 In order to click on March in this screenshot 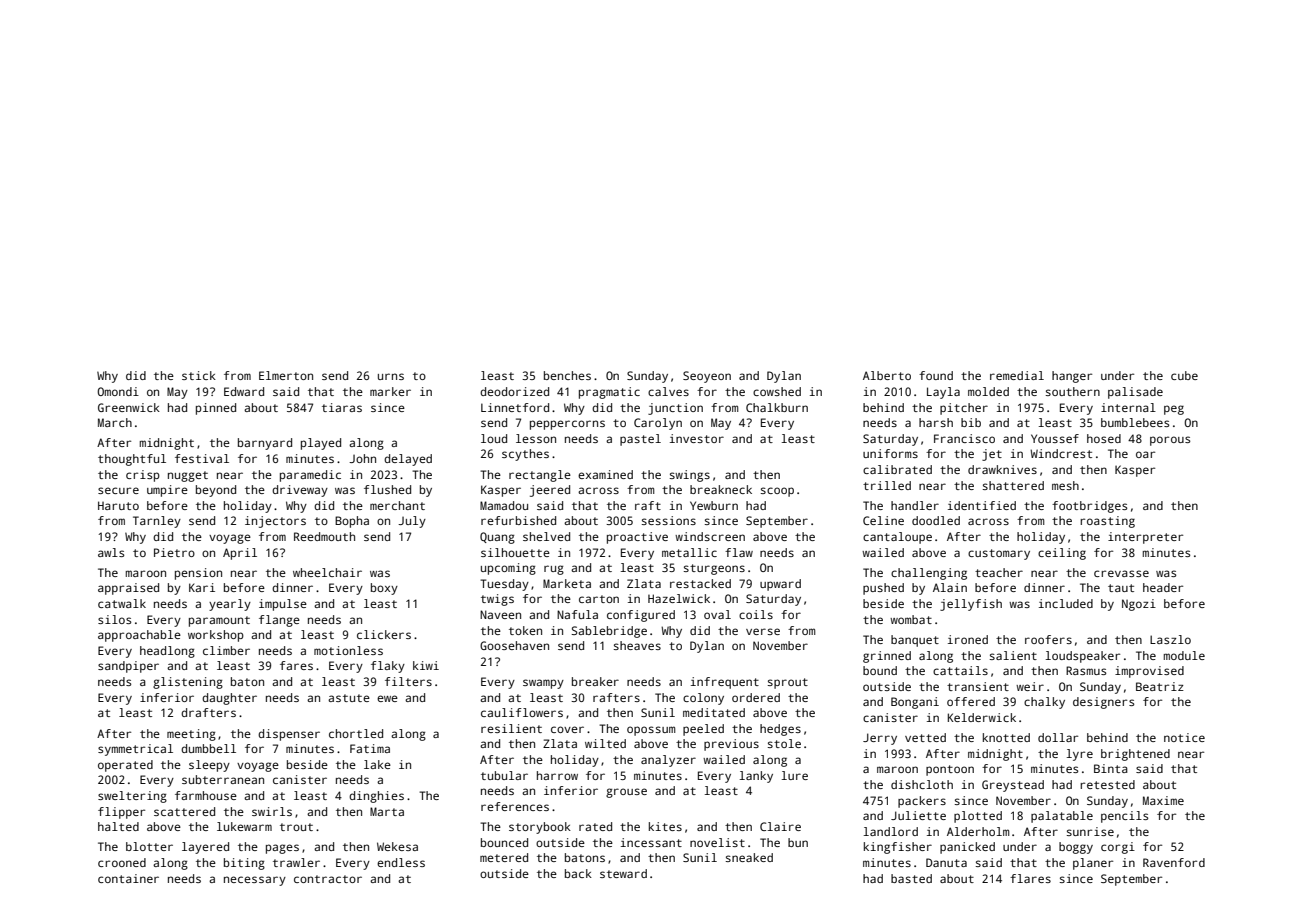, I will do `click(115, 422)`.
